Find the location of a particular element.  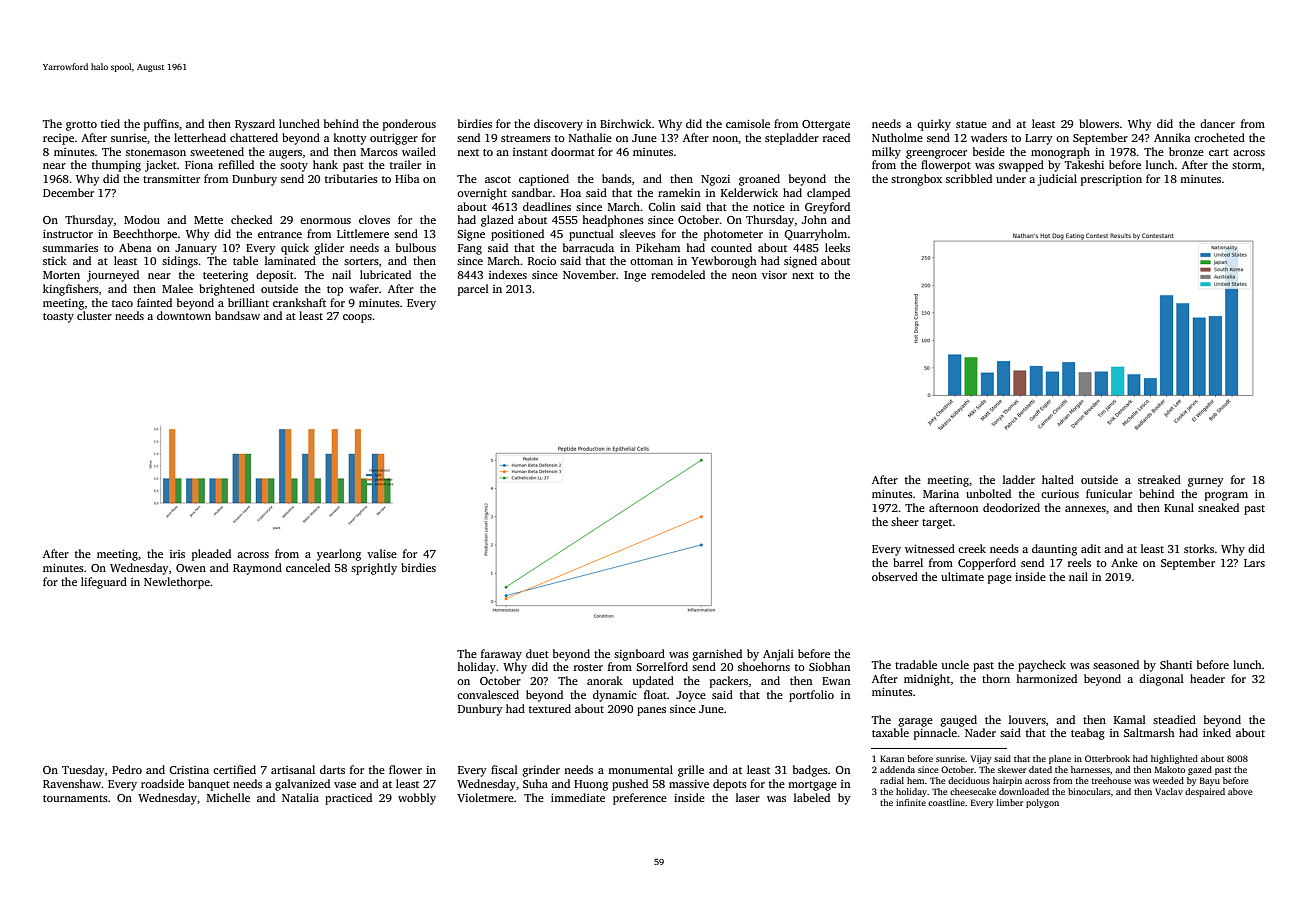

infinite is located at coordinates (911, 802).
